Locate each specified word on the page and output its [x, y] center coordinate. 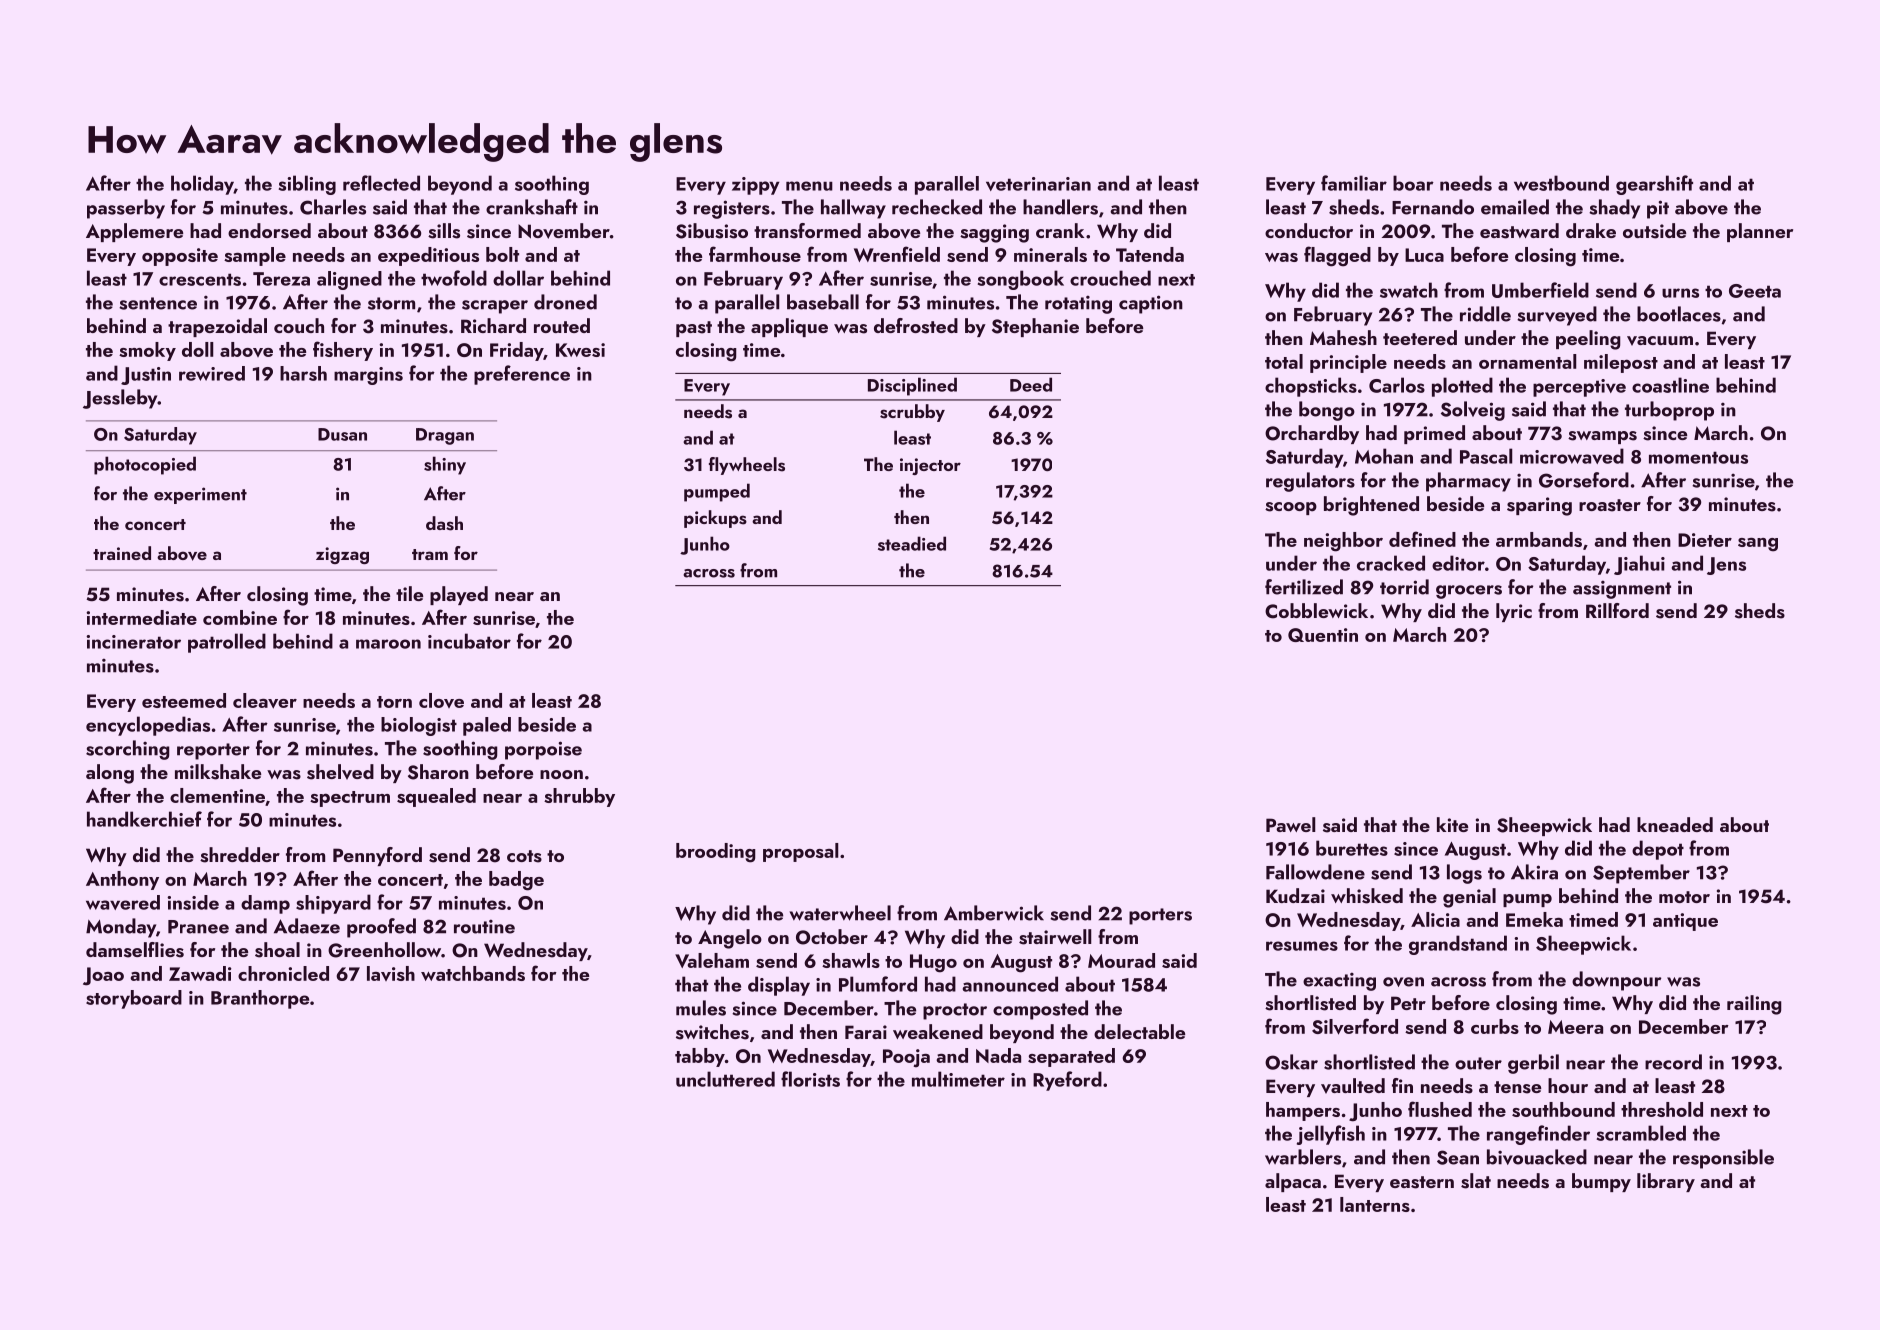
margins [368, 376]
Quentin [1323, 635]
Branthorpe [260, 999]
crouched [1110, 278]
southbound [1563, 1109]
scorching [127, 750]
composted [1040, 1010]
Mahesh [1343, 338]
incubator [469, 641]
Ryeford [1067, 1081]
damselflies [135, 950]
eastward [1519, 231]
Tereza [281, 279]
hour [1568, 1085]
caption [1151, 304]
